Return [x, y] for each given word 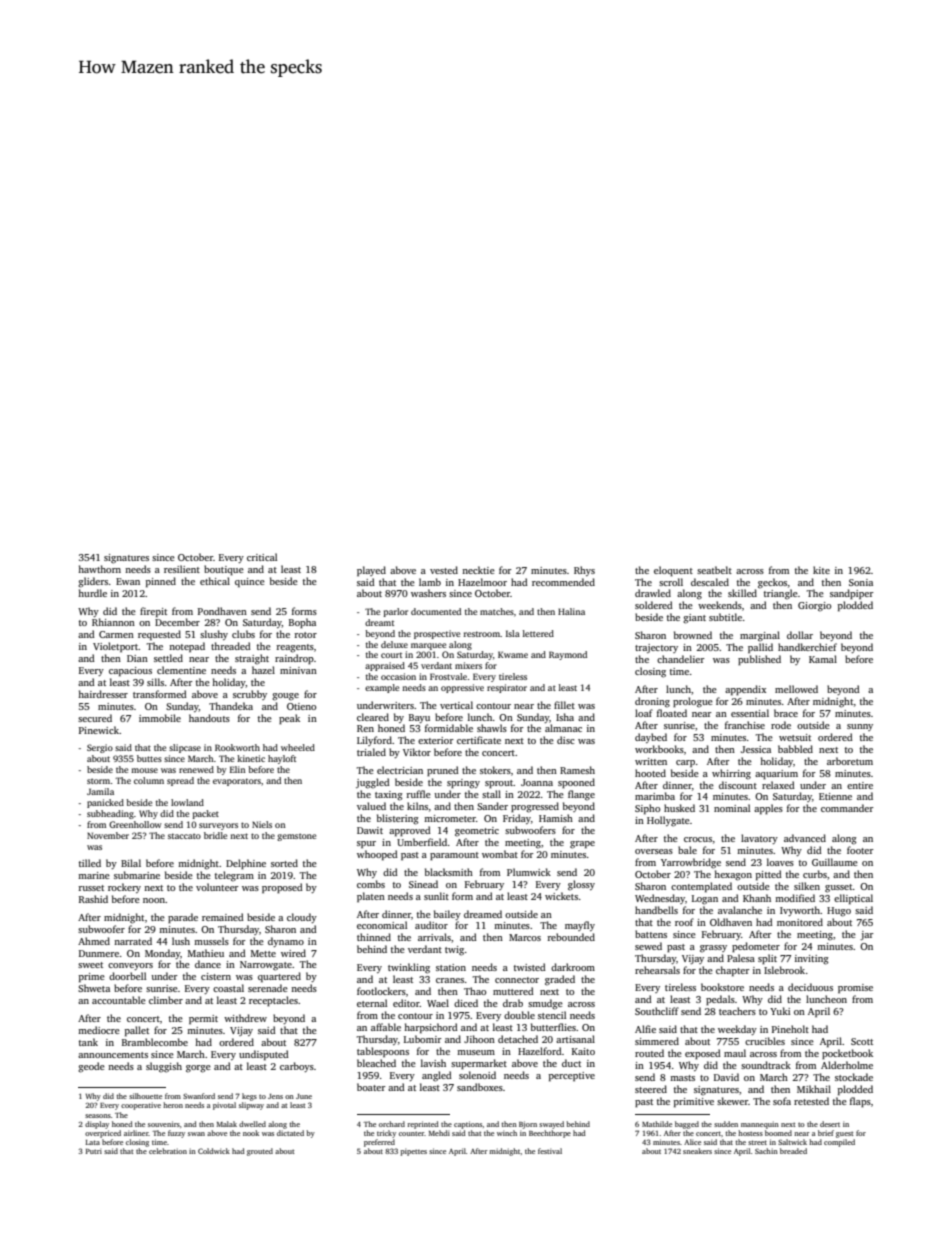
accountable [119, 1000]
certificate [479, 740]
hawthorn [99, 569]
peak [289, 719]
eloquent [673, 571]
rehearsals [657, 970]
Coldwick [214, 1151]
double [519, 1015]
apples [768, 809]
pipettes [414, 1152]
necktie [478, 570]
